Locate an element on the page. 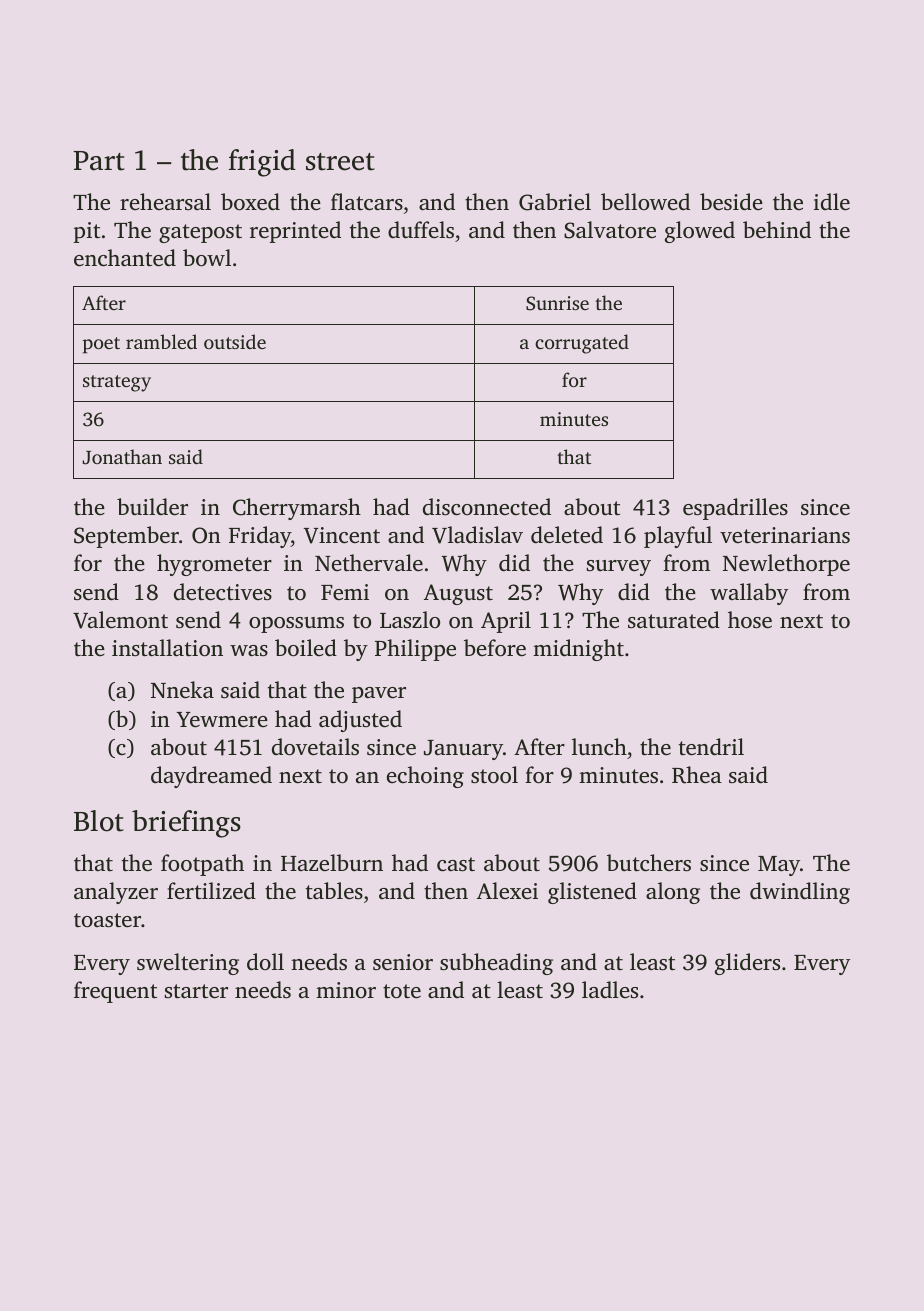 This page has height=1311, width=924. builder is located at coordinates (152, 507).
